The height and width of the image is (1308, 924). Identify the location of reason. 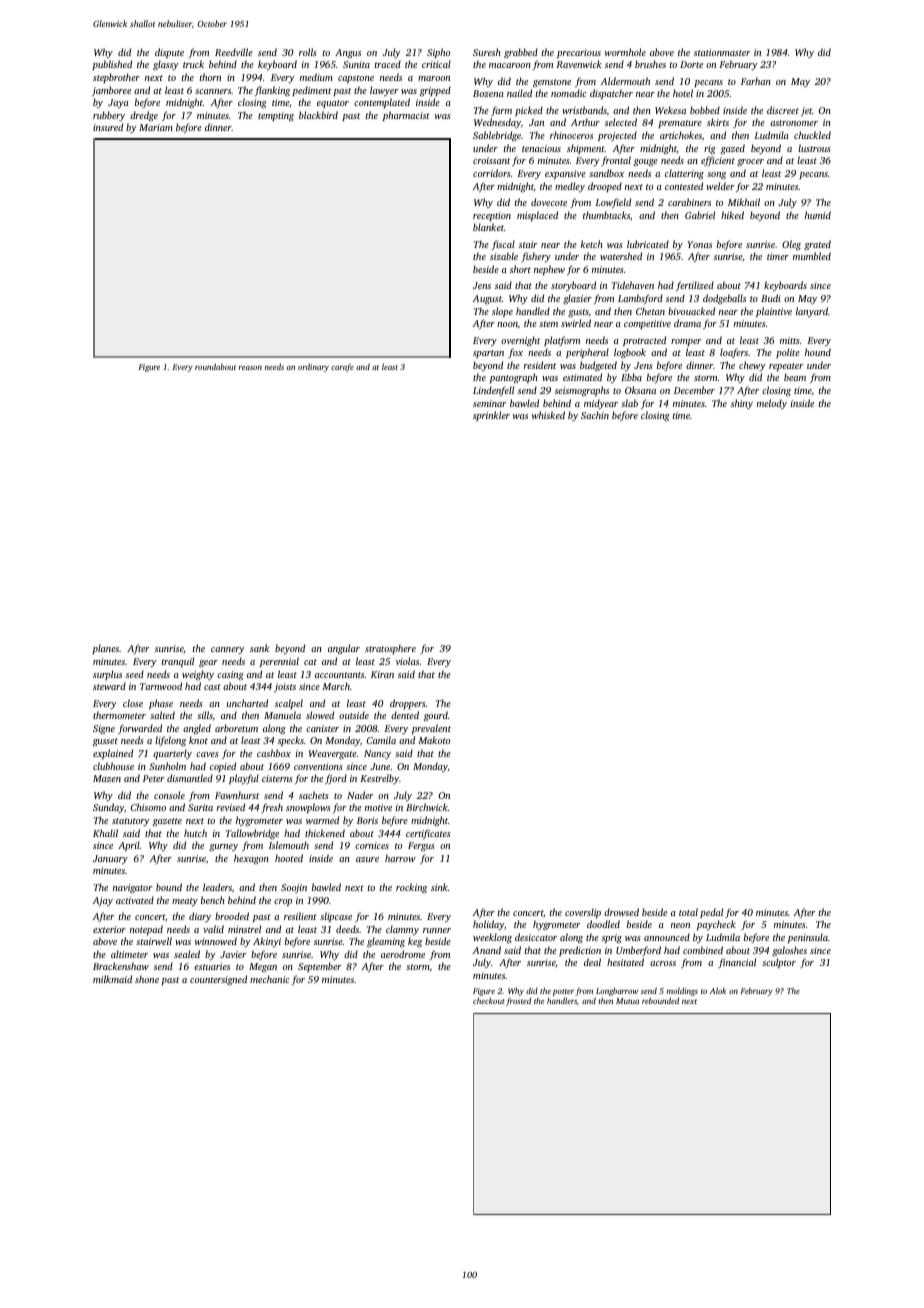
(250, 368).
